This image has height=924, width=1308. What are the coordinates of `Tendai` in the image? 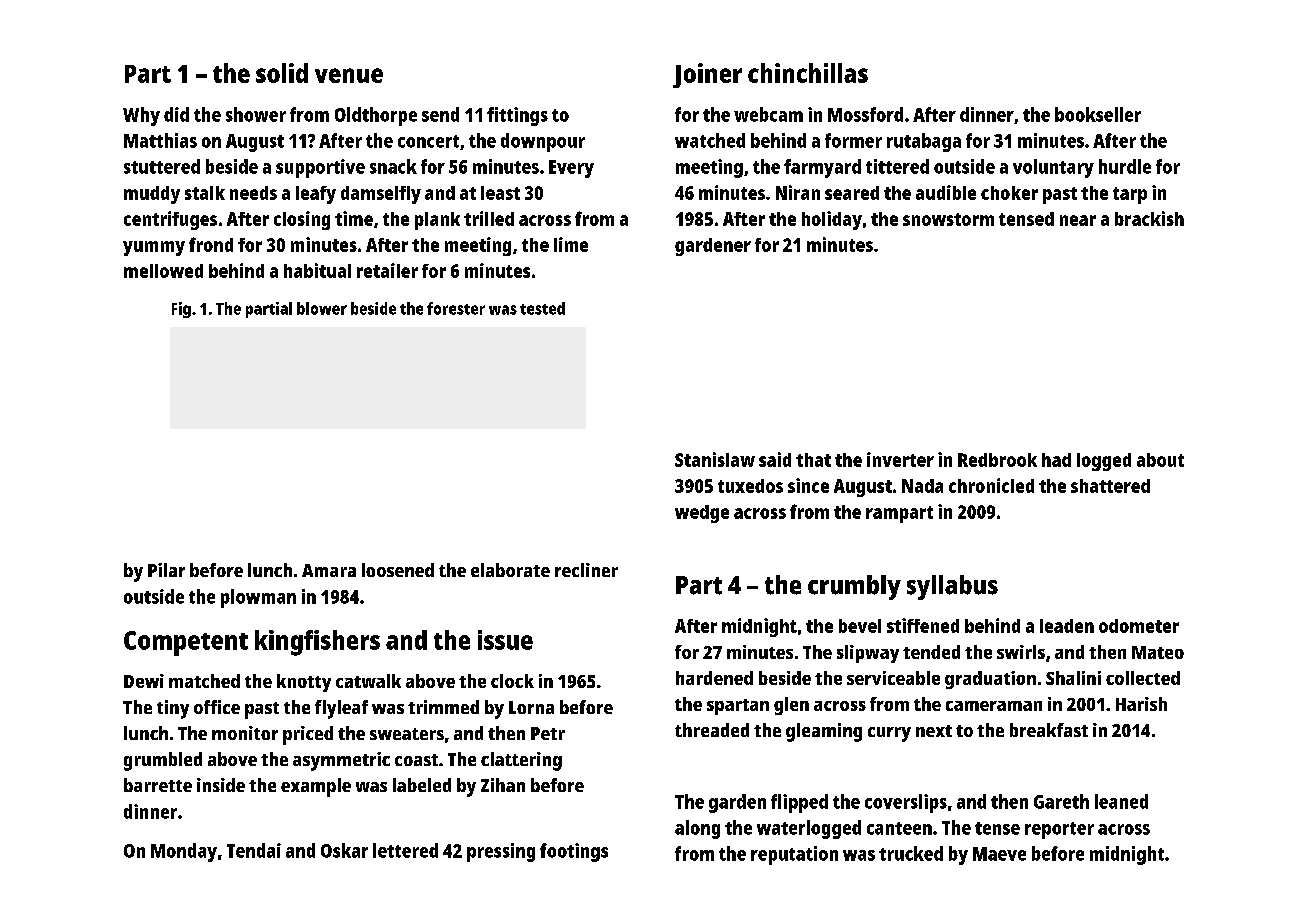 It's located at (254, 850).
